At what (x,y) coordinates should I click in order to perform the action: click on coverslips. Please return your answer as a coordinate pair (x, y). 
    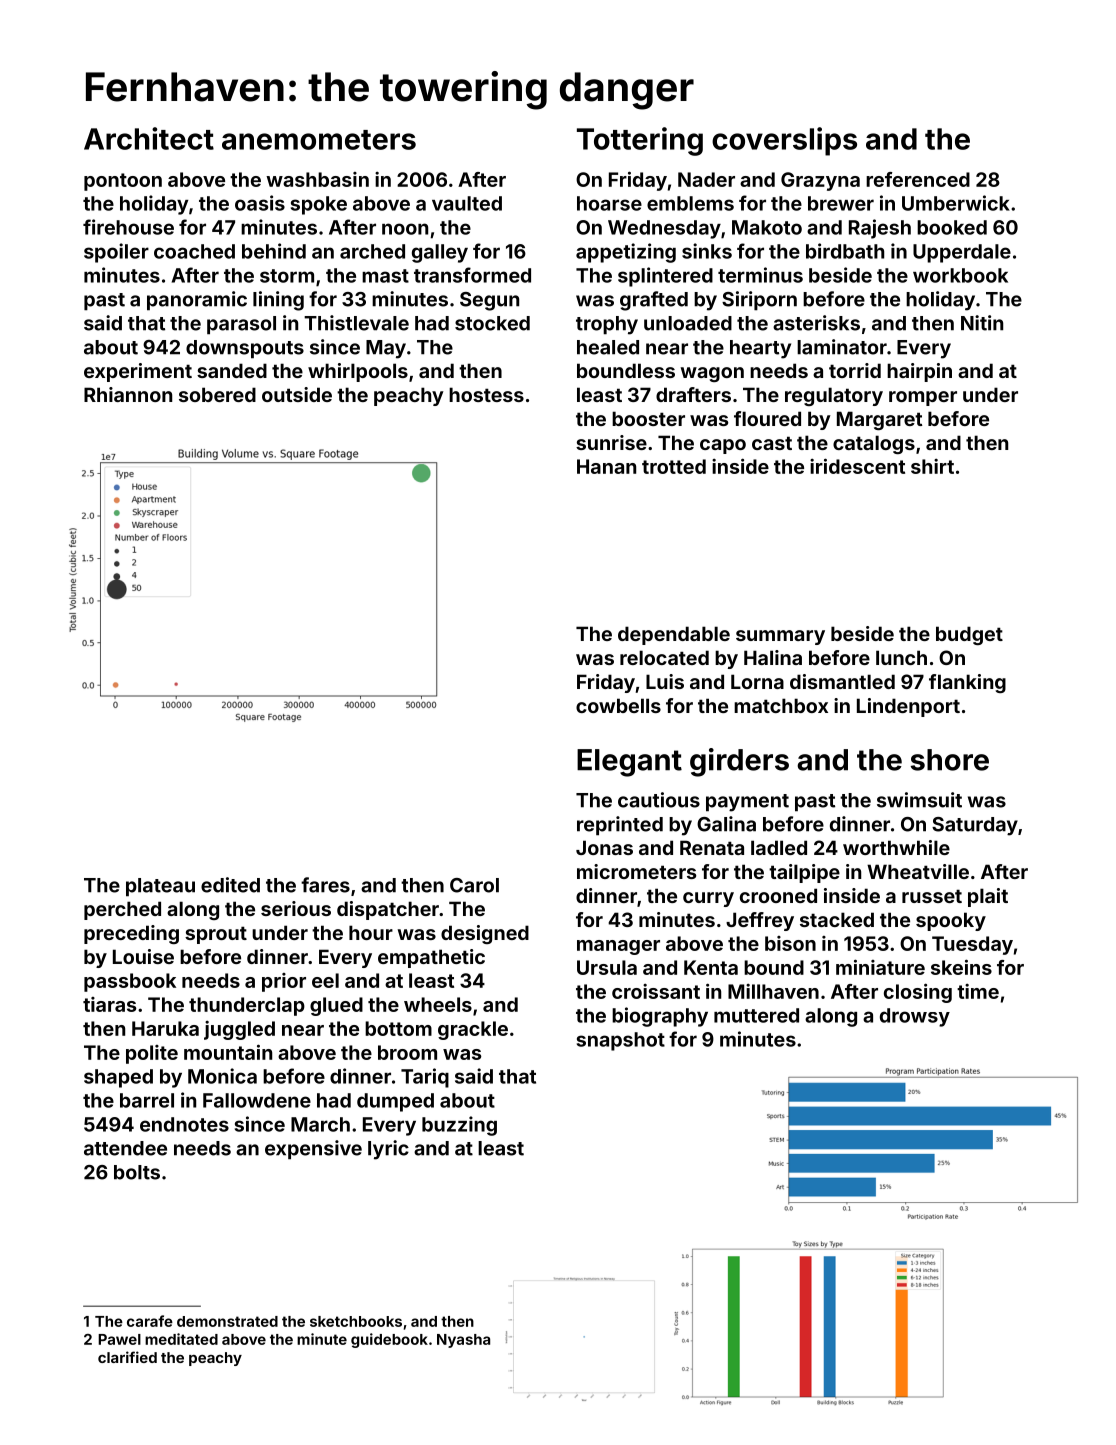
    Looking at the image, I should click on (784, 141).
